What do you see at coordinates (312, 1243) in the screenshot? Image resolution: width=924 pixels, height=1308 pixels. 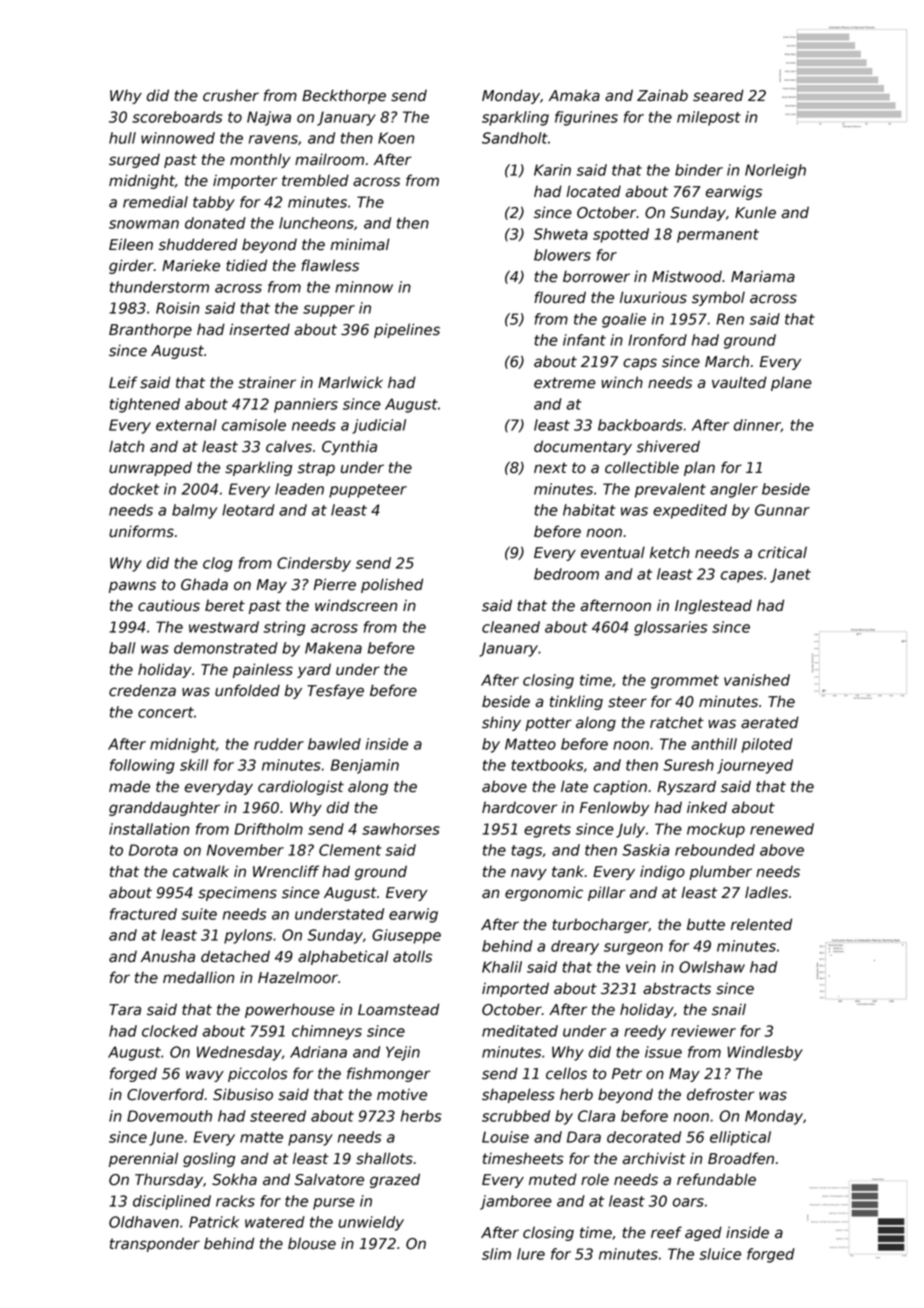 I see `blouse` at bounding box center [312, 1243].
